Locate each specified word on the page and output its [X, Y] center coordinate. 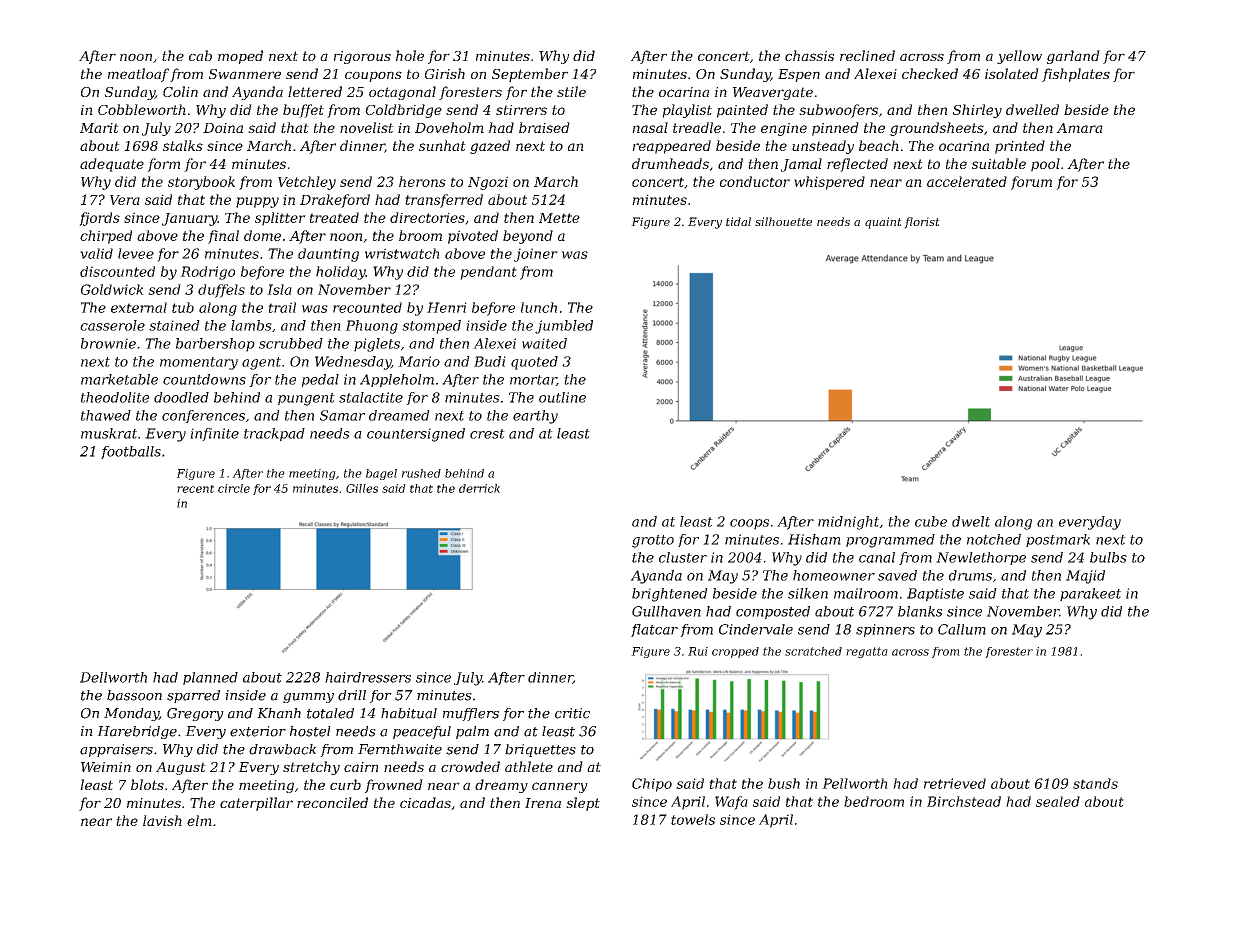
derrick [479, 488]
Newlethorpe [981, 558]
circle [234, 488]
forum [1031, 183]
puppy [257, 202]
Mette [559, 218]
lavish [162, 820]
